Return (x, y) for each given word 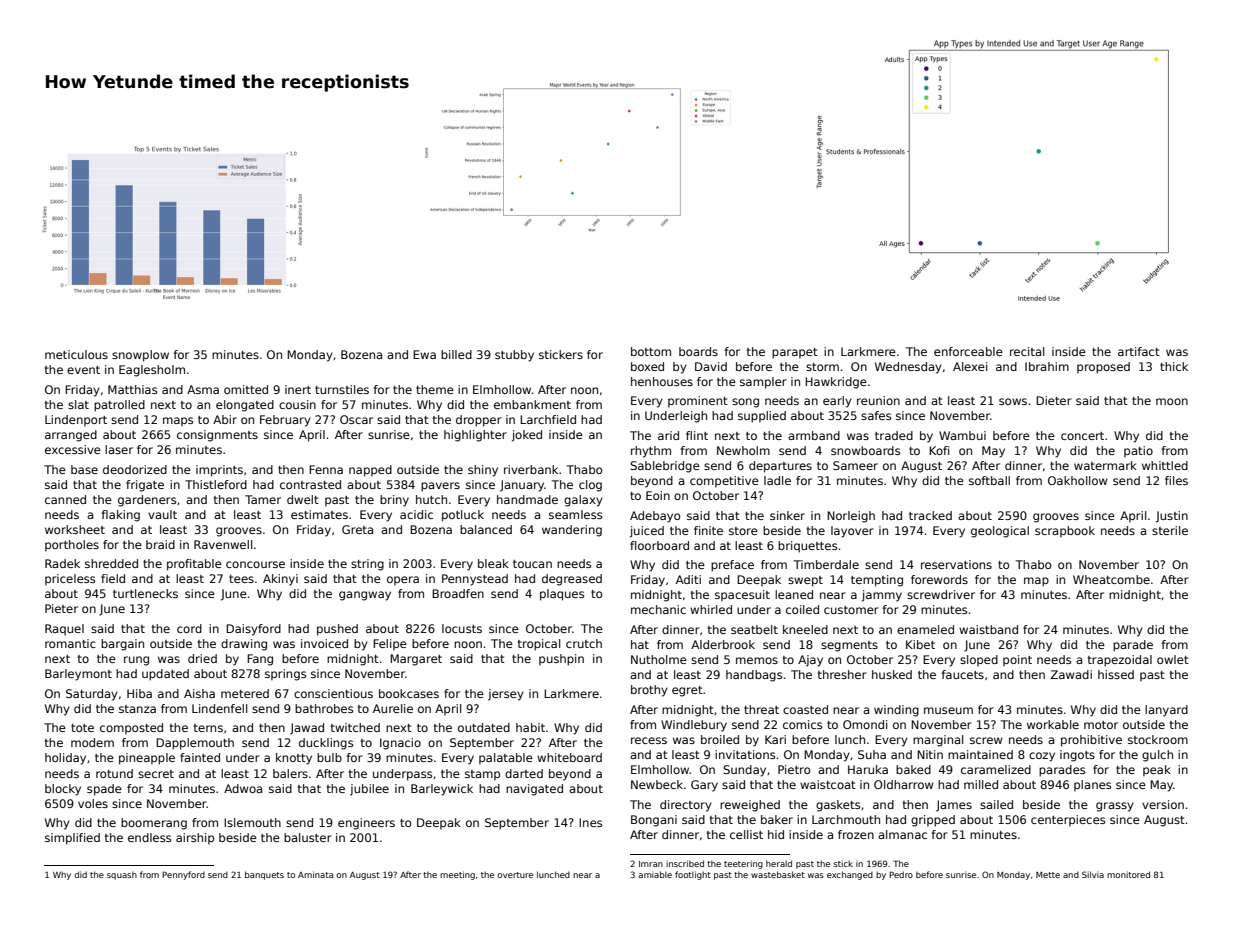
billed (456, 354)
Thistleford (216, 484)
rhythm (651, 452)
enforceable (968, 351)
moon (1172, 401)
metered (245, 693)
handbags (754, 676)
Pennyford (183, 875)
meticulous (76, 354)
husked (892, 674)
